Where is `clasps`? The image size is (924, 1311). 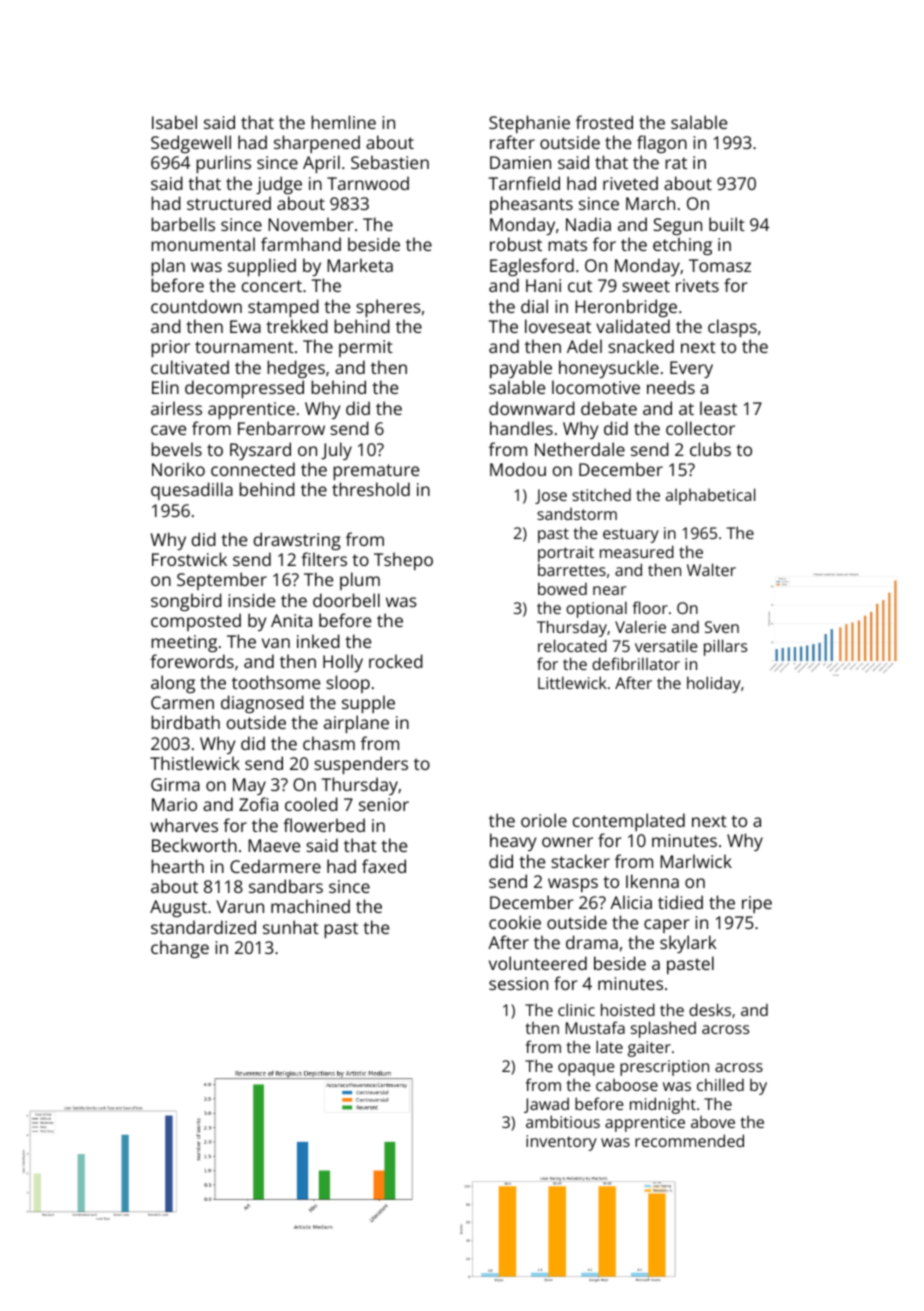 clasps is located at coordinates (732, 328).
